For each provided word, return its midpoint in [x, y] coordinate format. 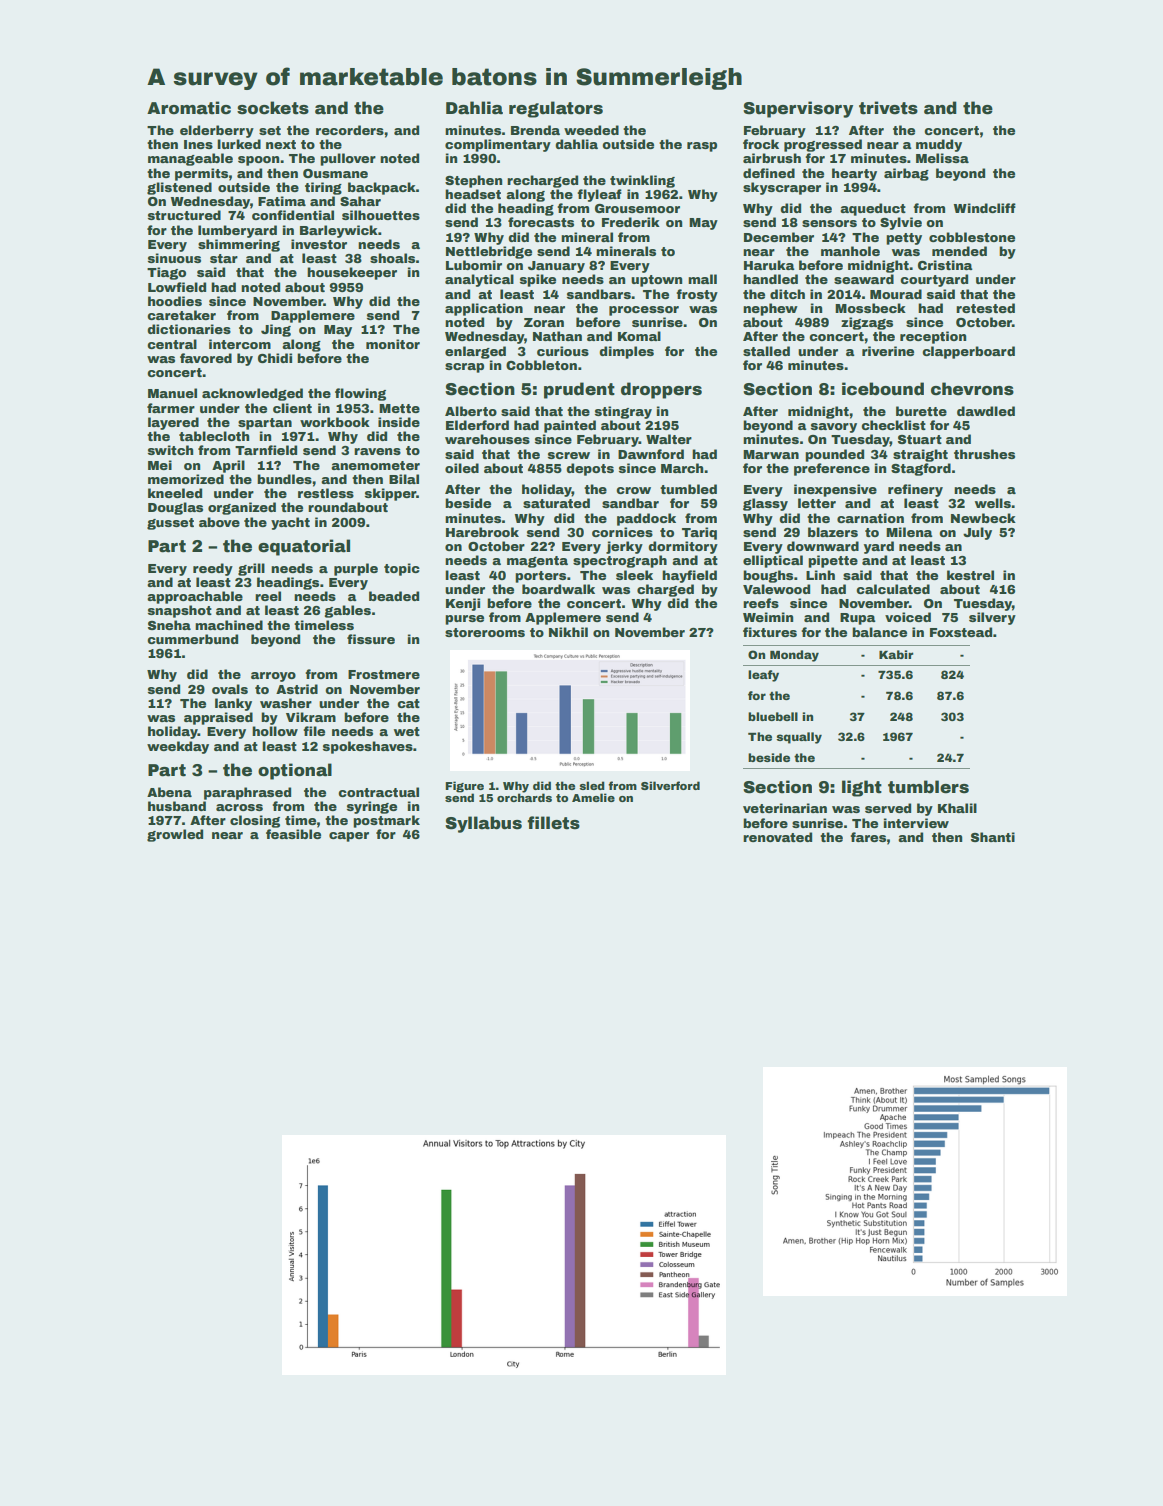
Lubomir [474, 265]
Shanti [993, 837]
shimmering [239, 245]
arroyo [273, 677]
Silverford [670, 785]
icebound [883, 389]
